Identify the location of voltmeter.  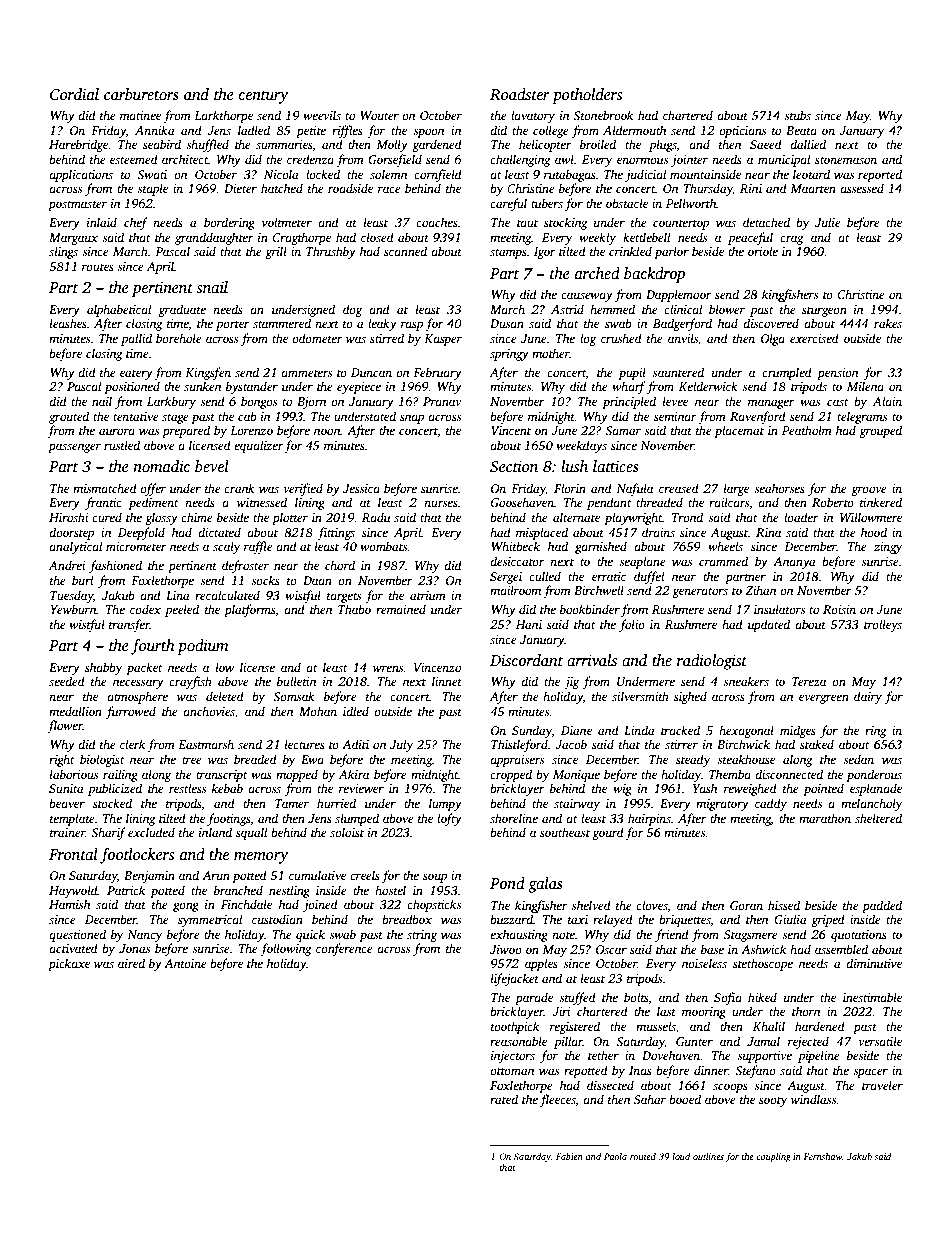
(287, 222).
